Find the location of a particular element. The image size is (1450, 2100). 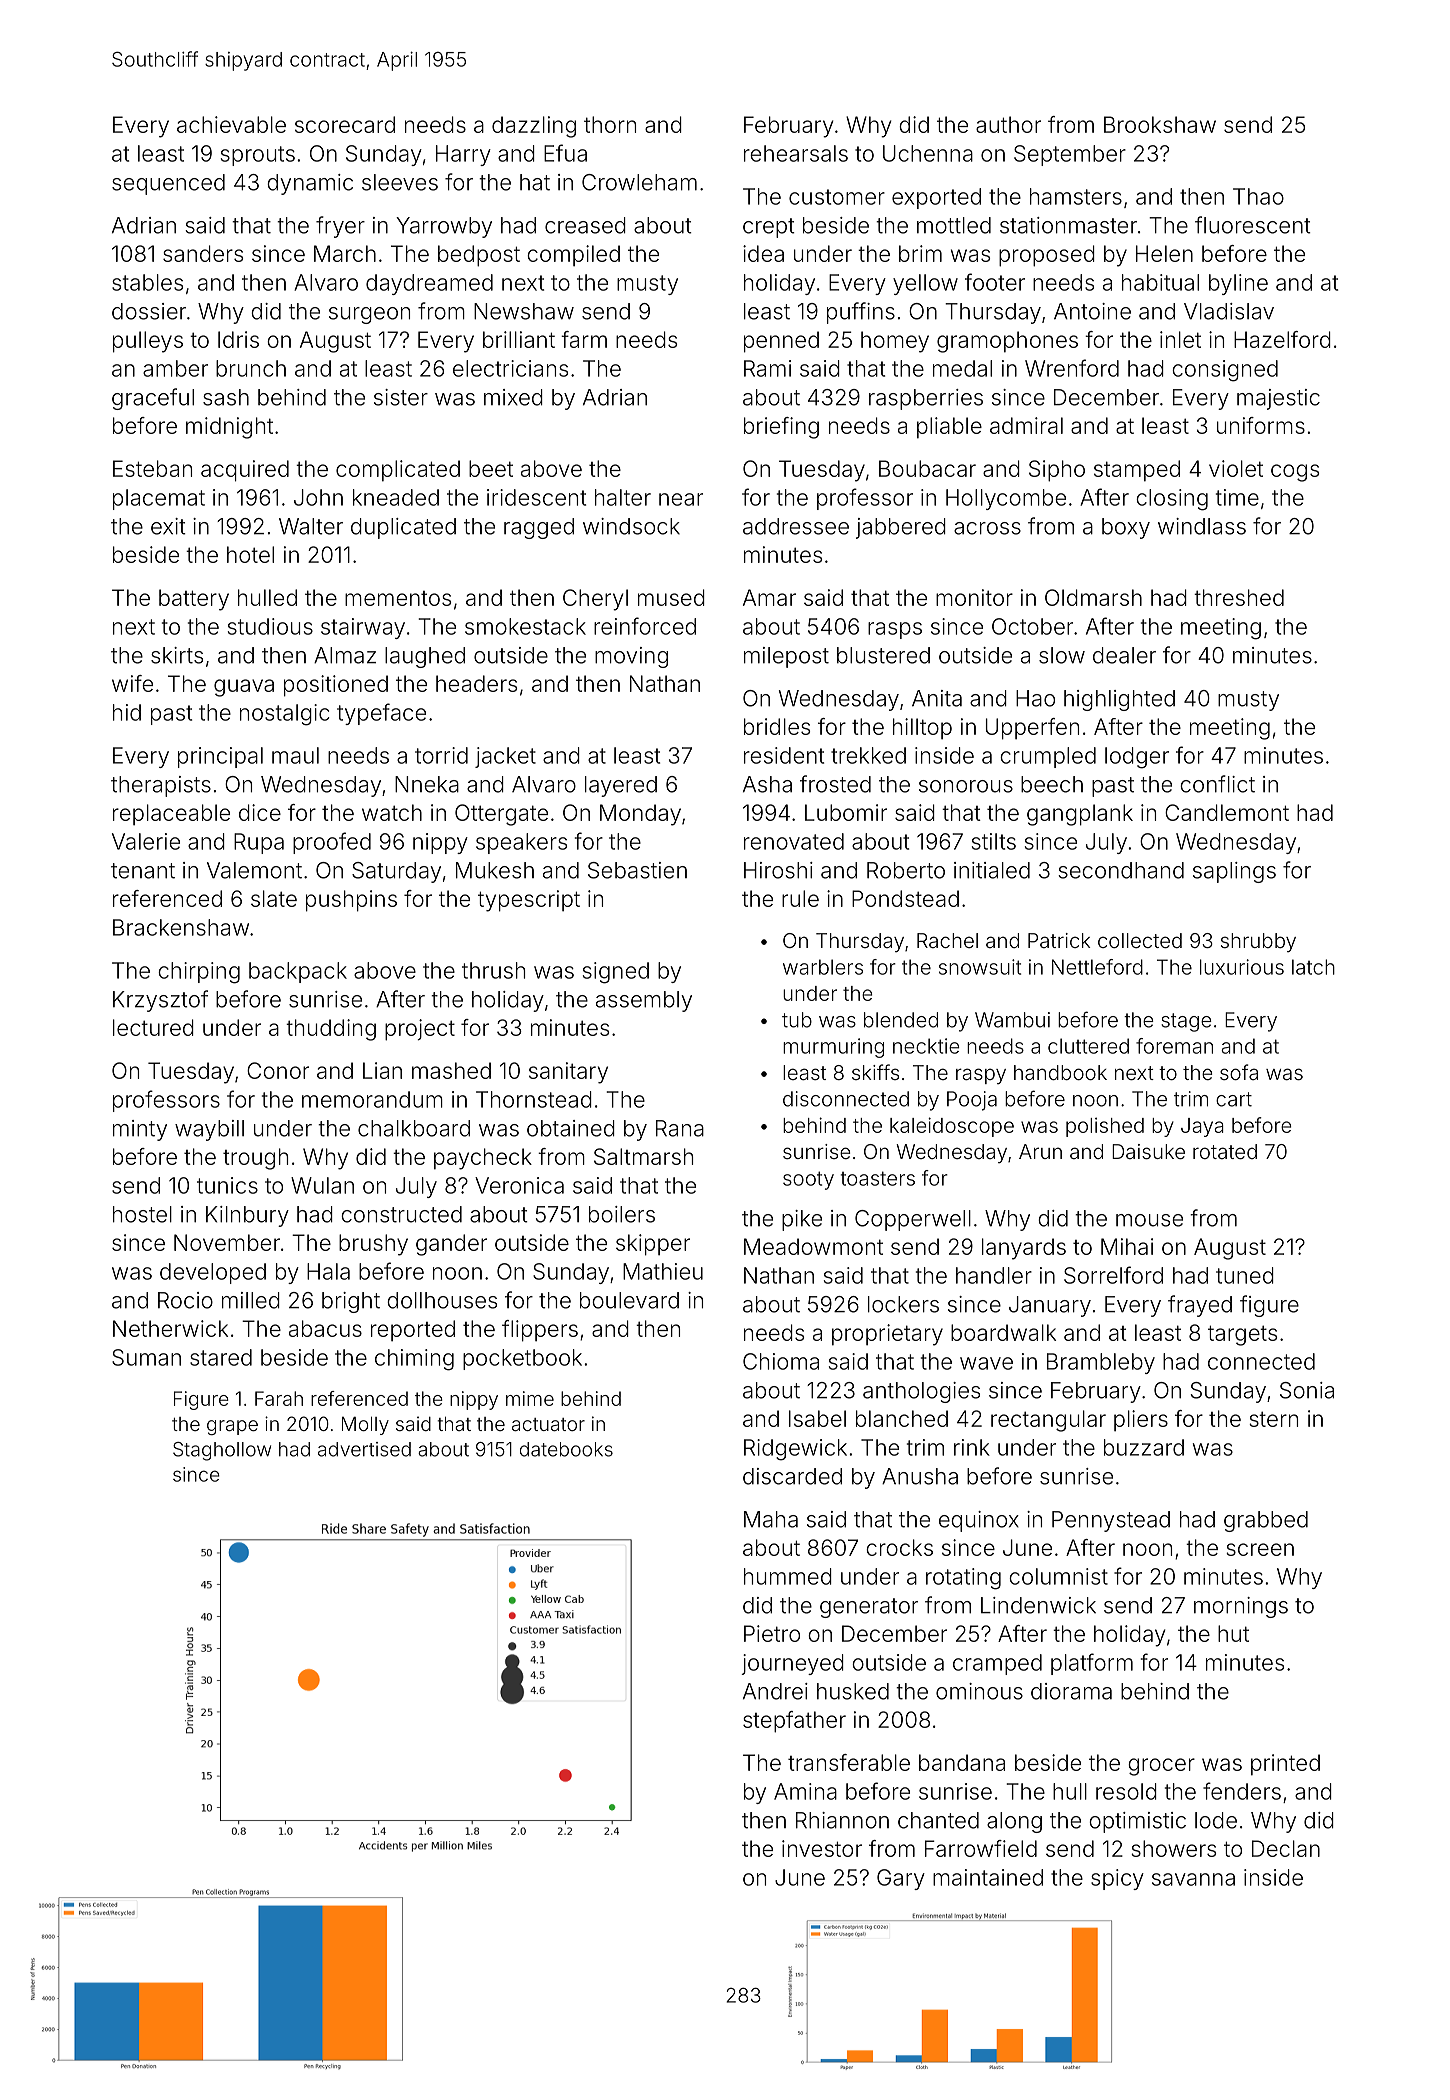

Hazelford is located at coordinates (1282, 339).
